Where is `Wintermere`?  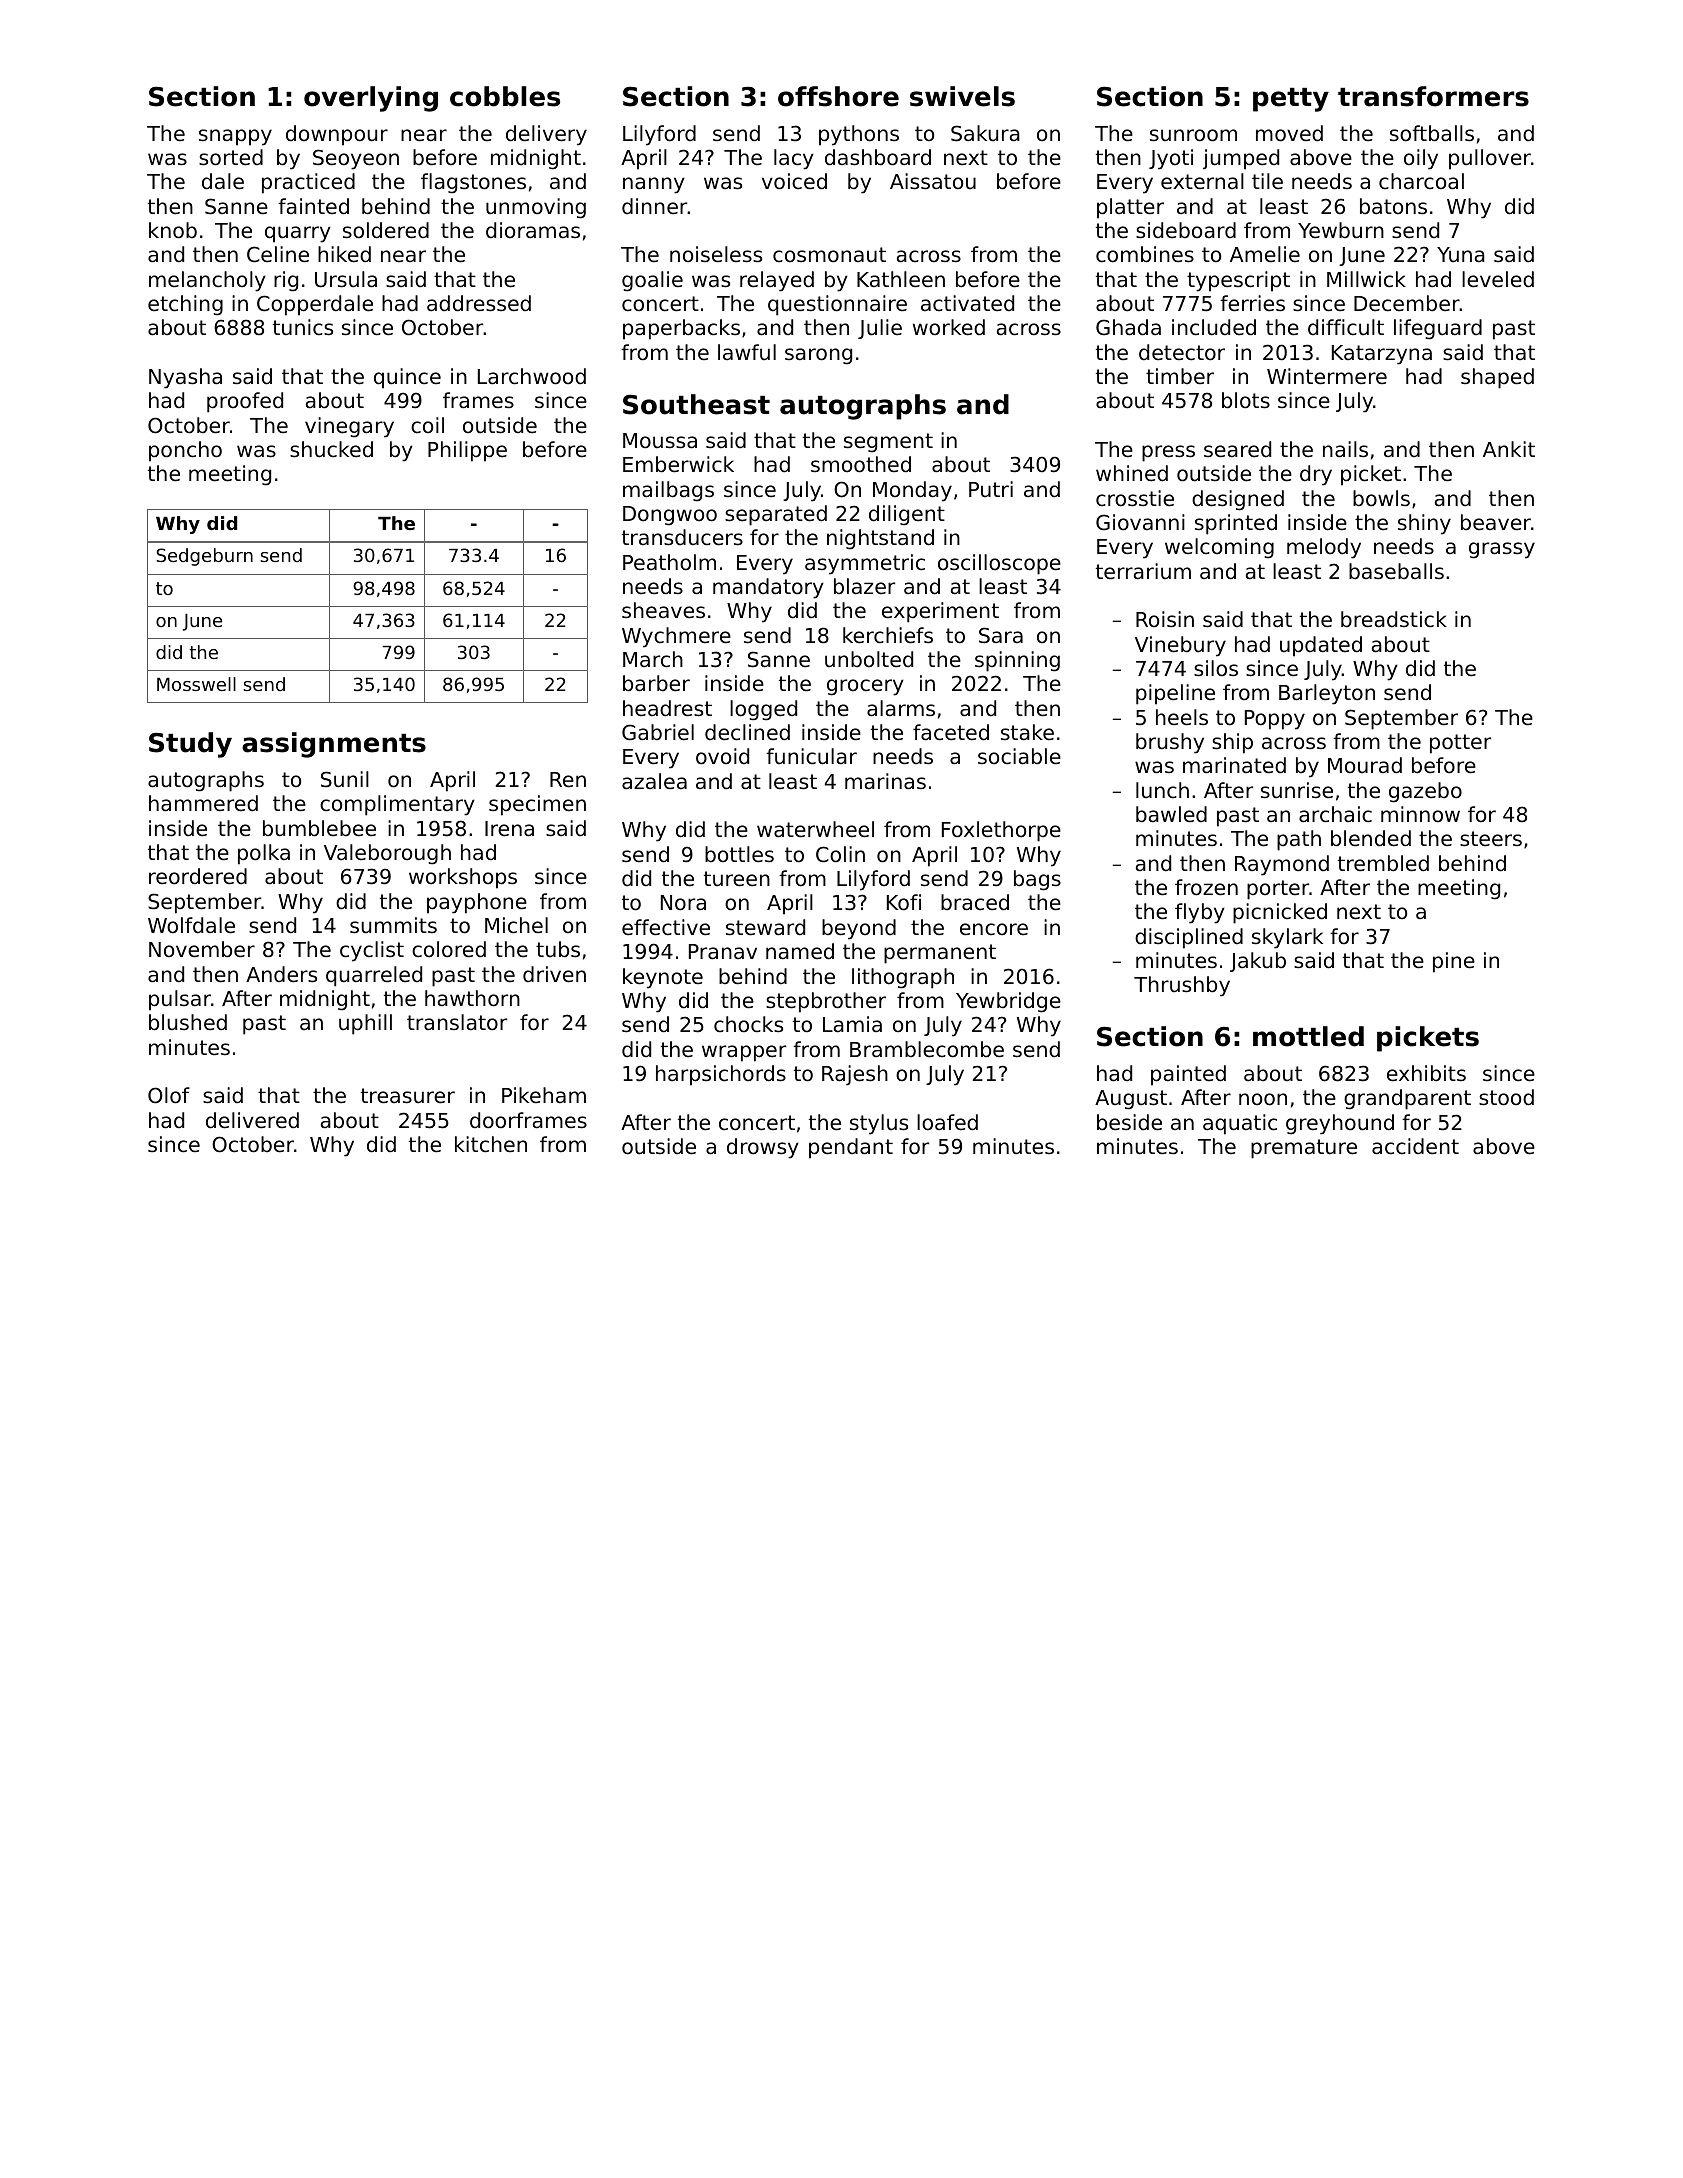
Wintermere is located at coordinates (1327, 376).
